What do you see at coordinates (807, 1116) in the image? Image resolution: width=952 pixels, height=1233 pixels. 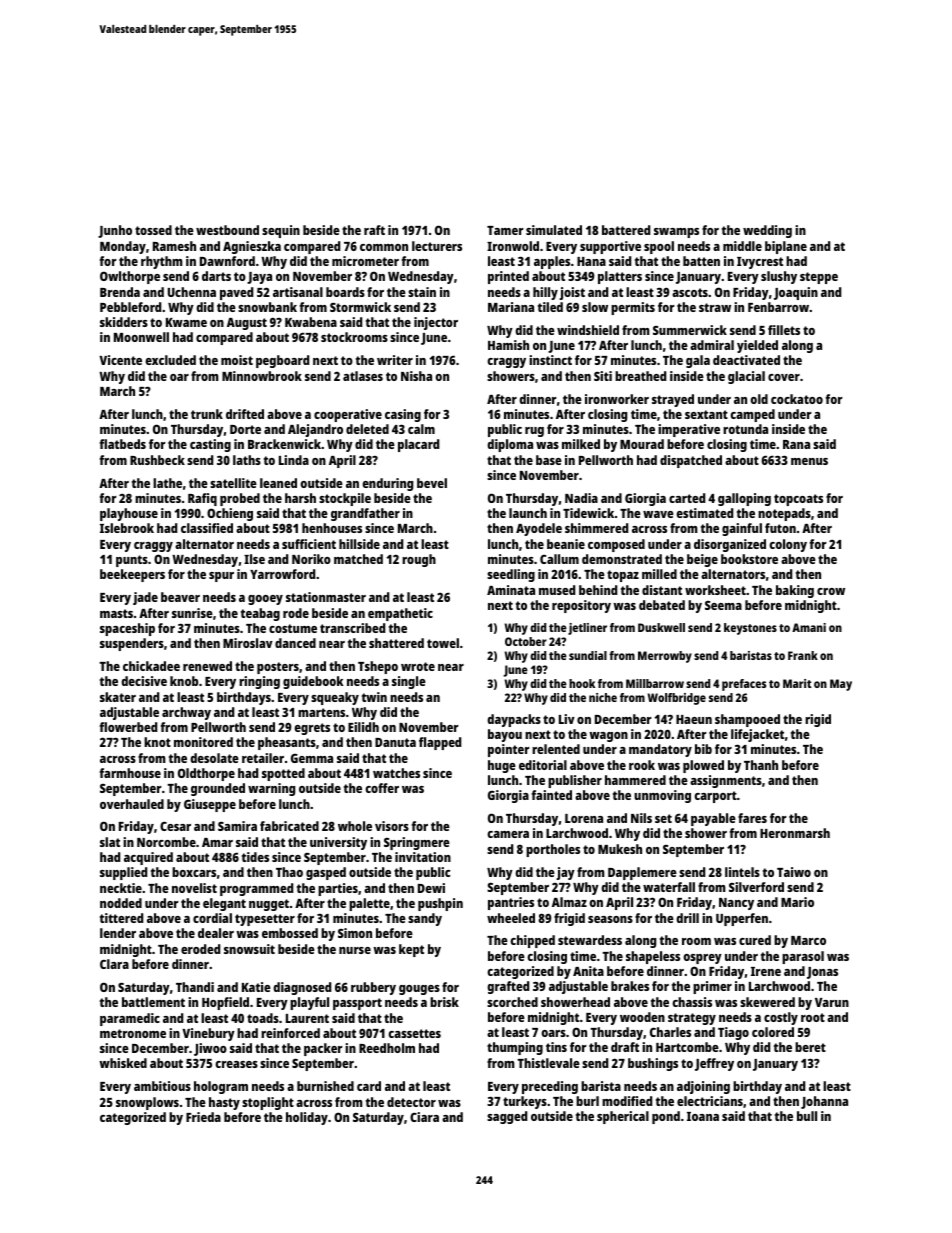 I see `bull` at bounding box center [807, 1116].
